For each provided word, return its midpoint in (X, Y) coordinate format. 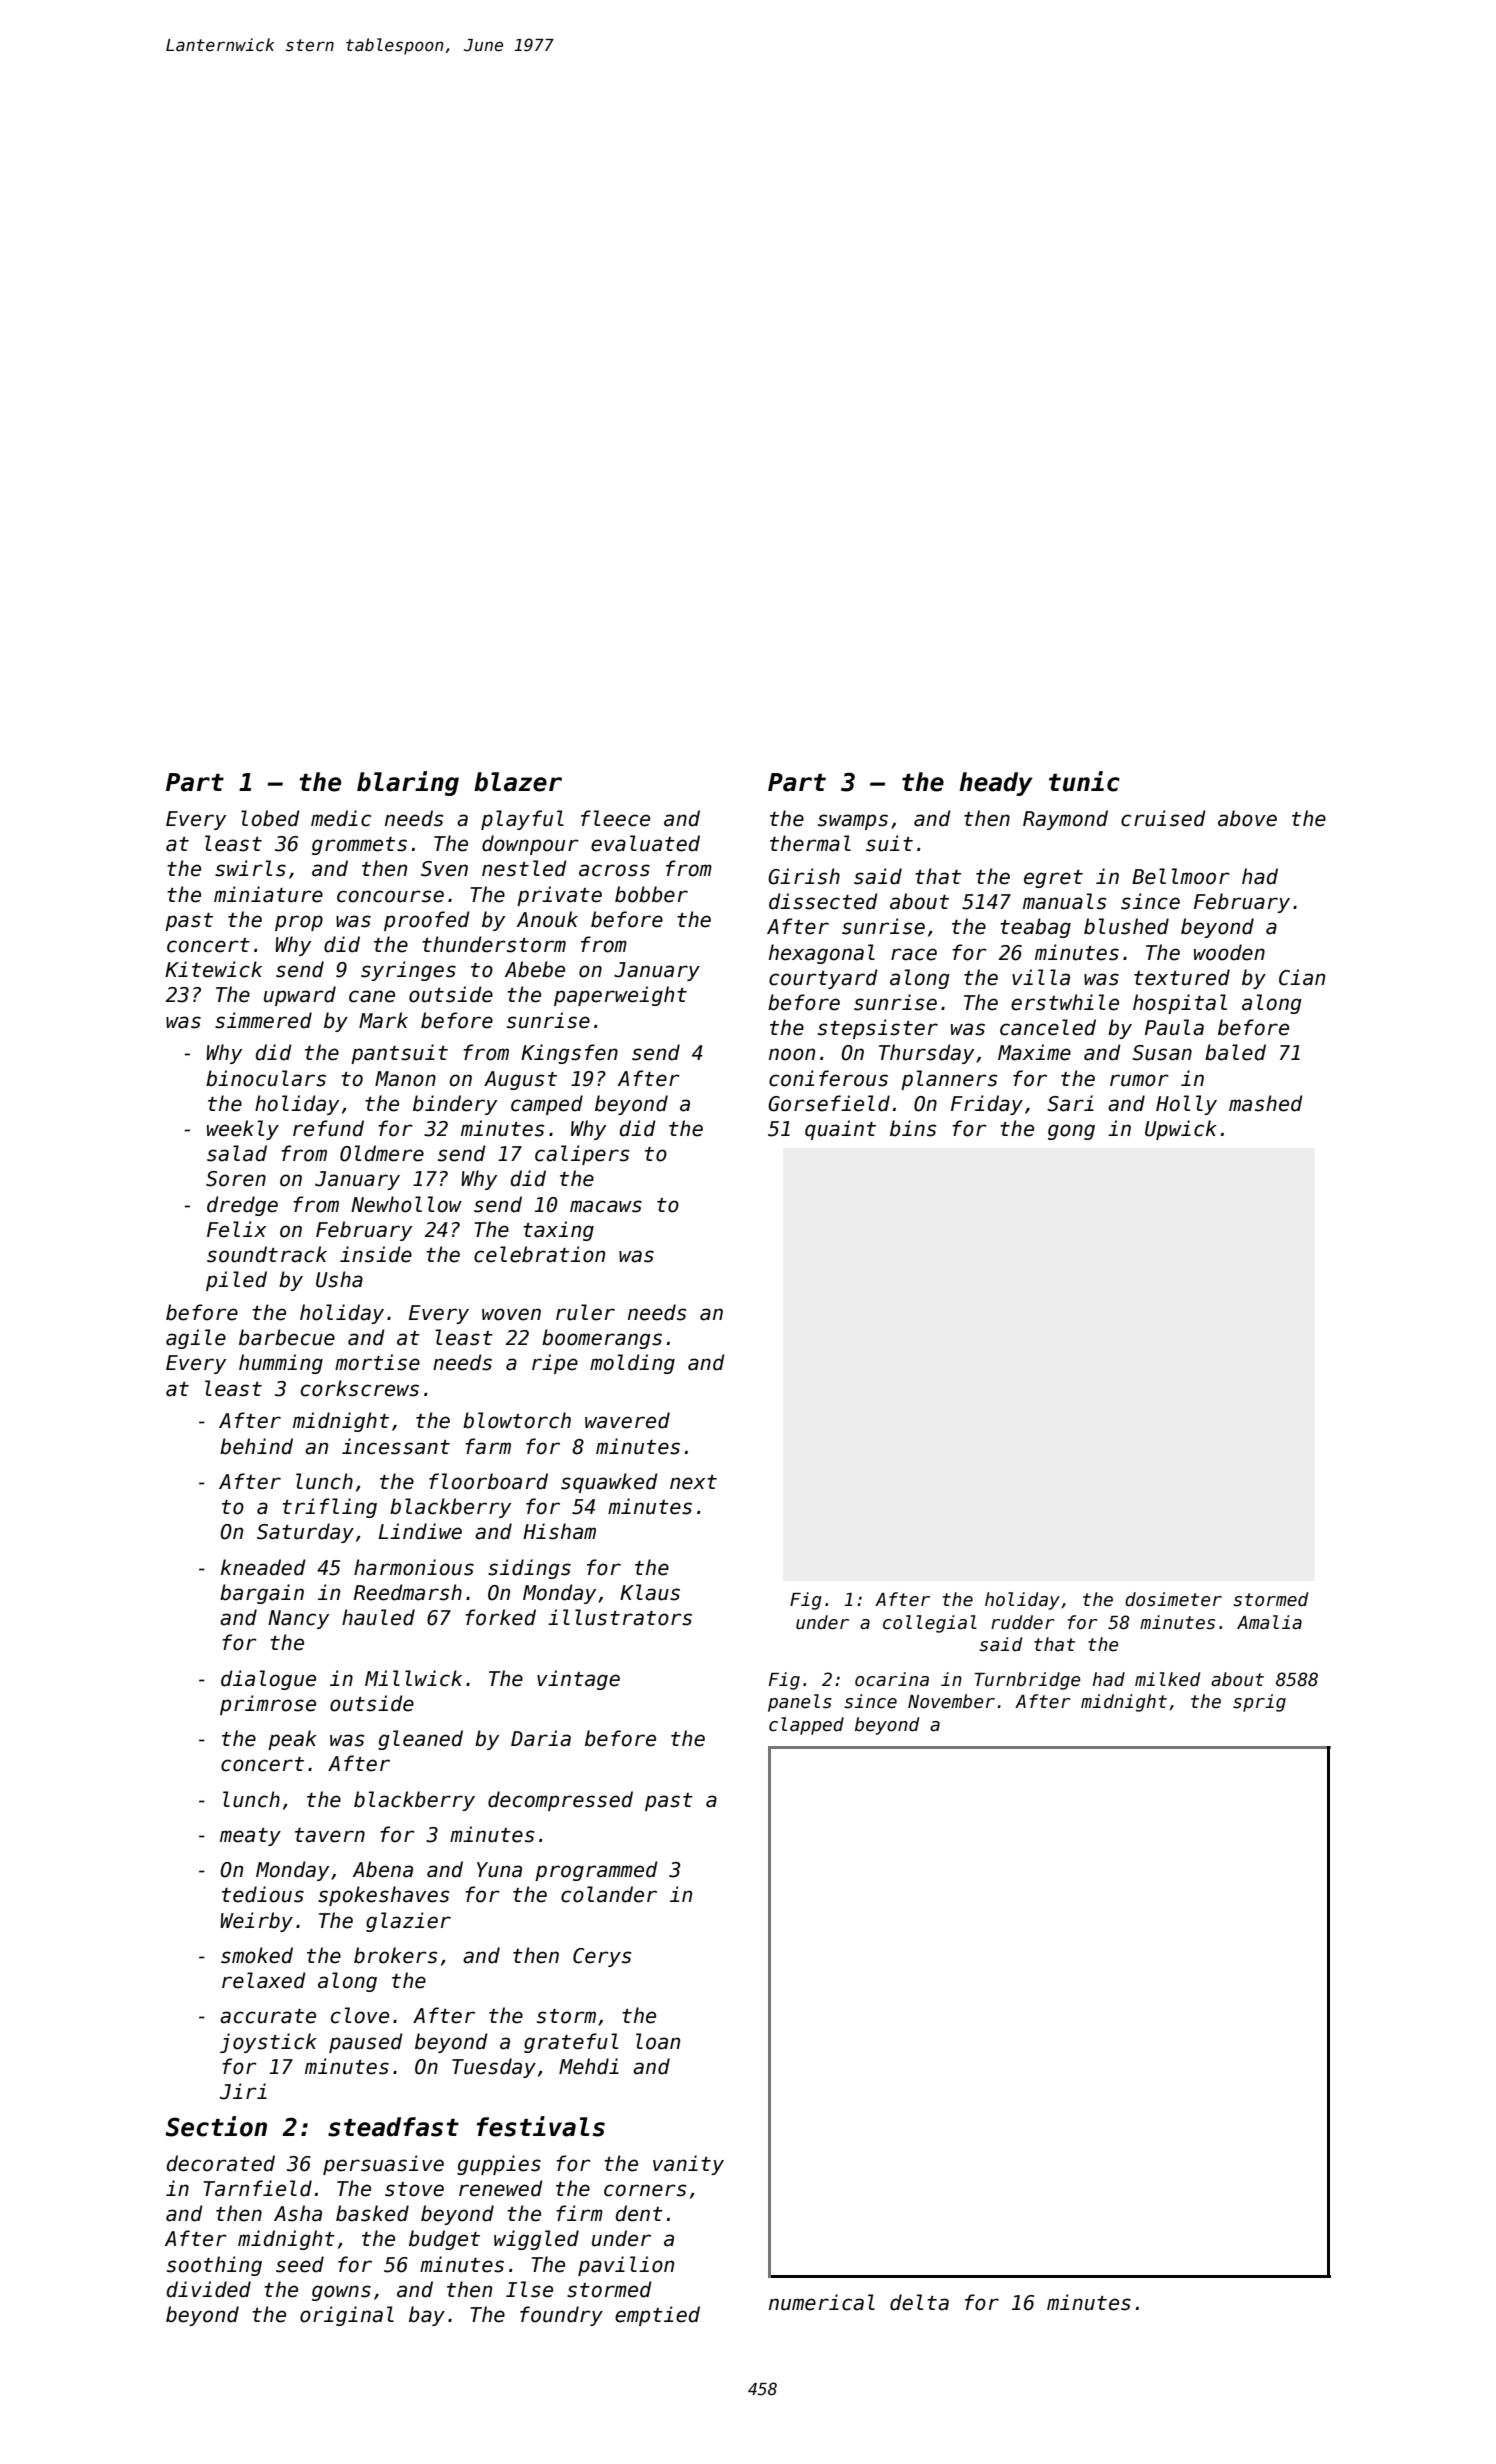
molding (632, 1364)
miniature (268, 894)
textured (1182, 977)
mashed (1266, 1103)
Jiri (243, 2091)
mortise (377, 1362)
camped (547, 1105)
